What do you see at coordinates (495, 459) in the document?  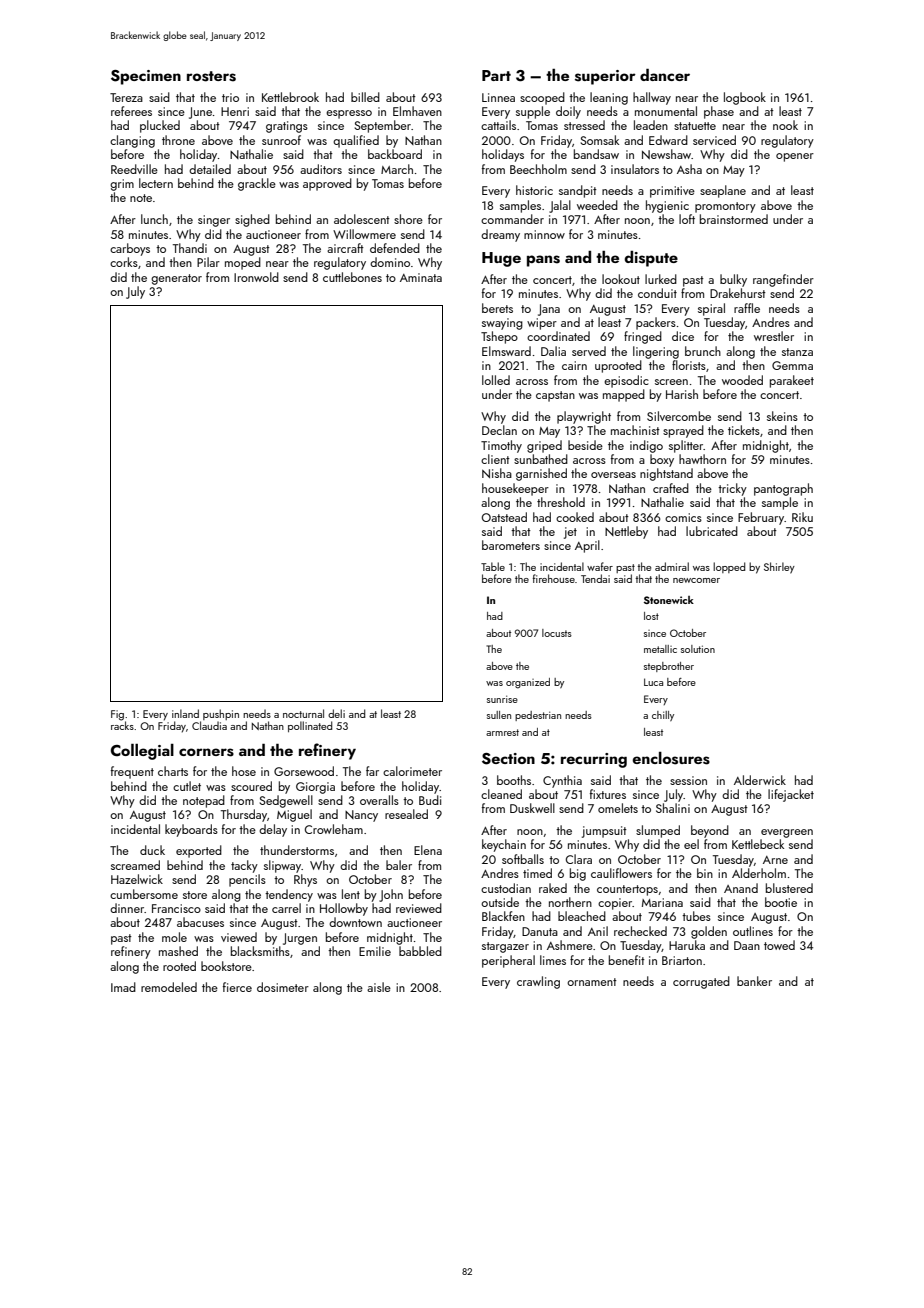 I see `client` at bounding box center [495, 459].
